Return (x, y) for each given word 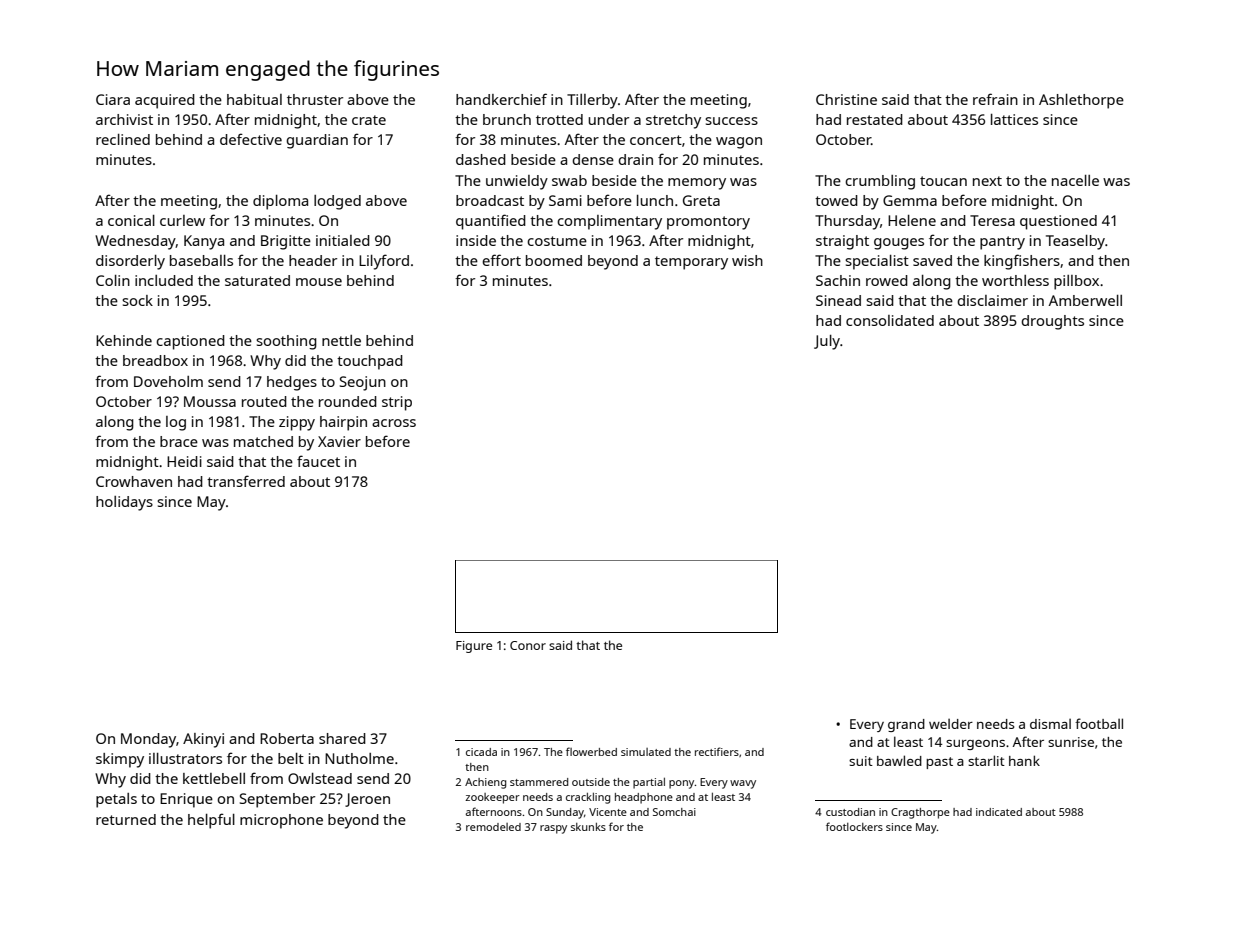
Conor (528, 645)
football (1099, 723)
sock (137, 300)
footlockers (854, 826)
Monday (148, 740)
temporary (691, 263)
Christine (846, 99)
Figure (474, 647)
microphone (281, 821)
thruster (315, 99)
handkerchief (501, 99)
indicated (999, 812)
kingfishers (1022, 262)
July (827, 342)
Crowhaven (134, 481)
